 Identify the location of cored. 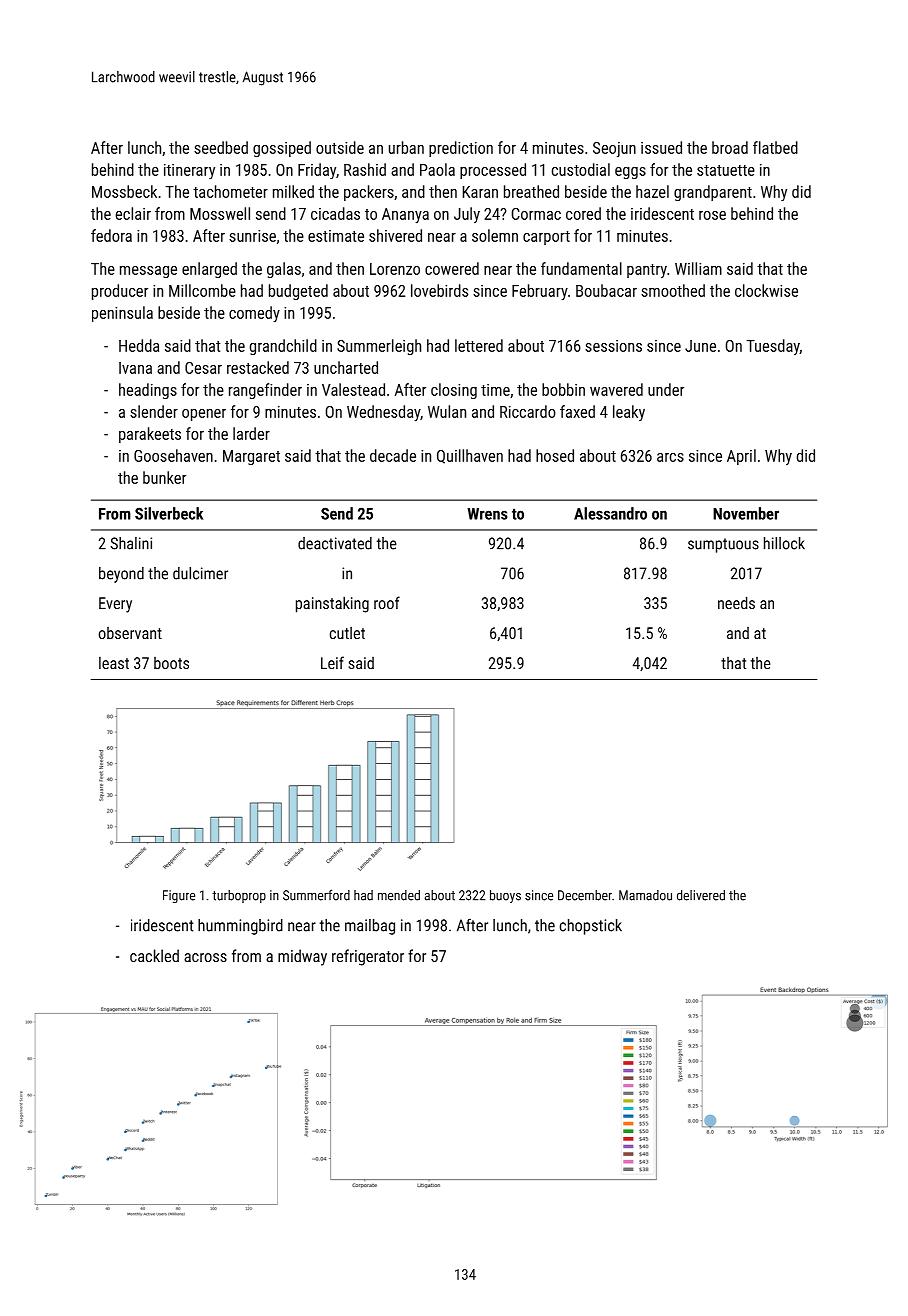
(583, 213).
